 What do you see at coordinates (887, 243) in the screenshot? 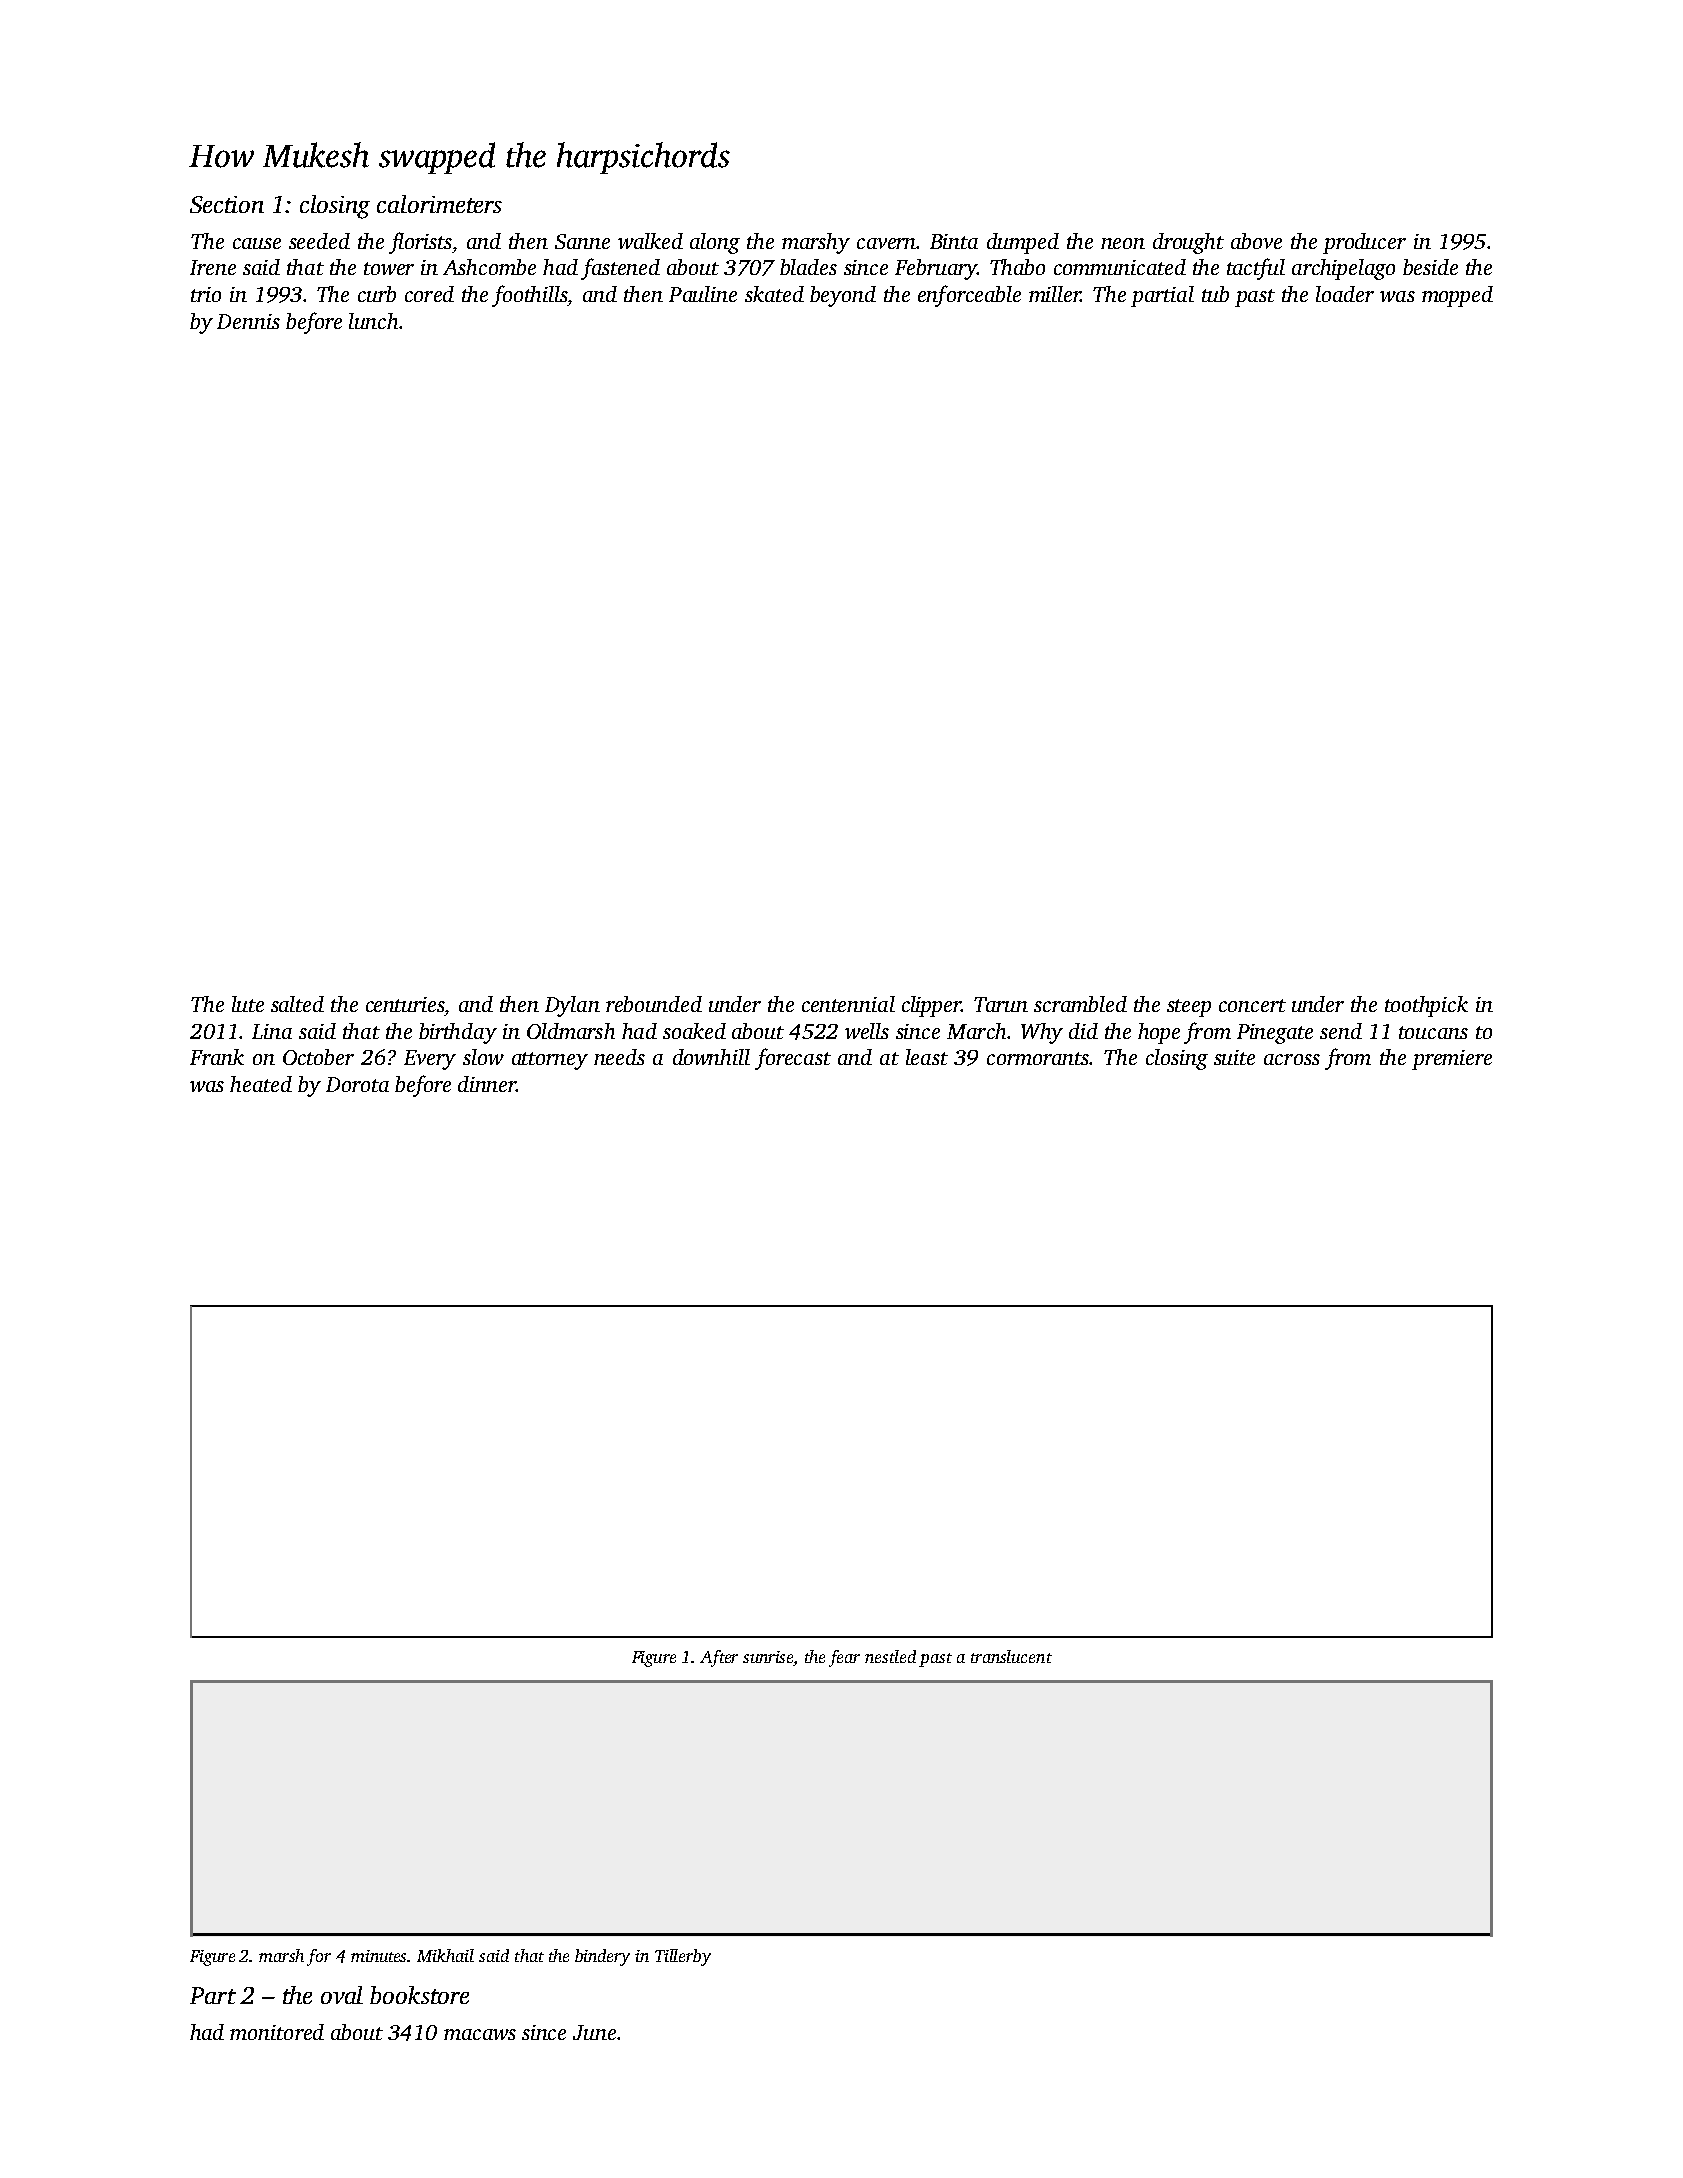
I see `cavern` at bounding box center [887, 243].
